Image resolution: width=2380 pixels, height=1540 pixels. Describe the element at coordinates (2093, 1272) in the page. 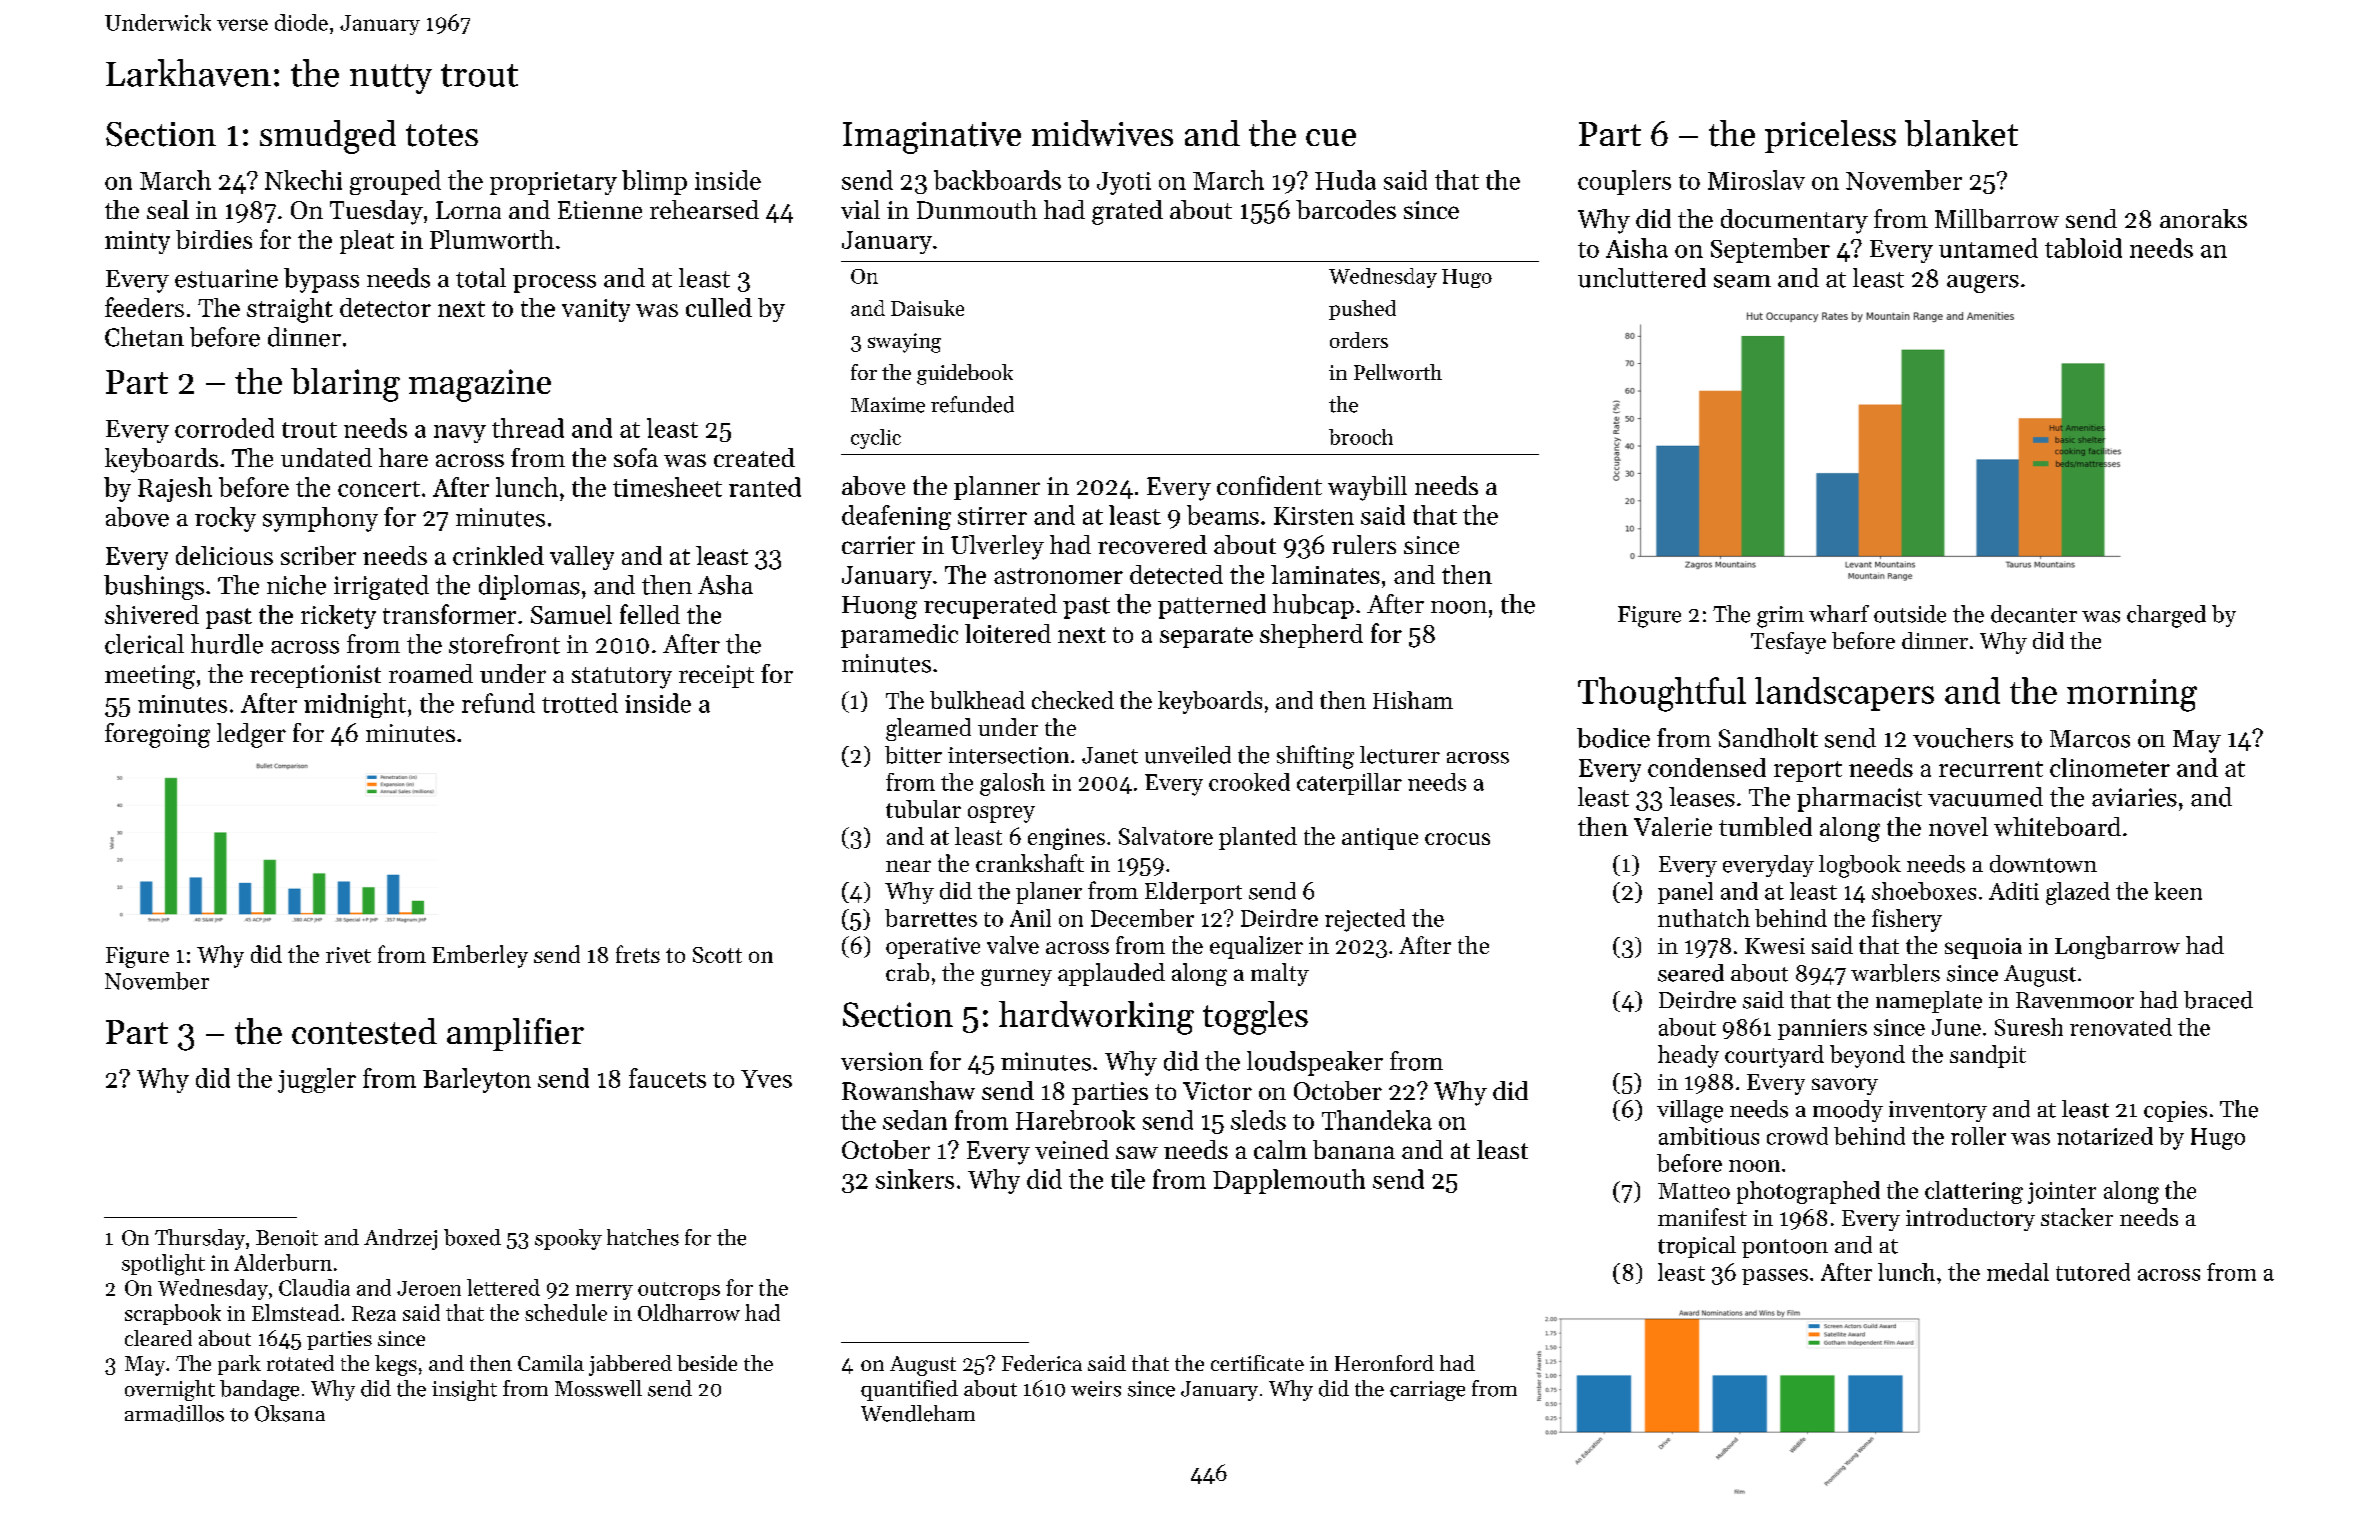

I see `tutored` at that location.
